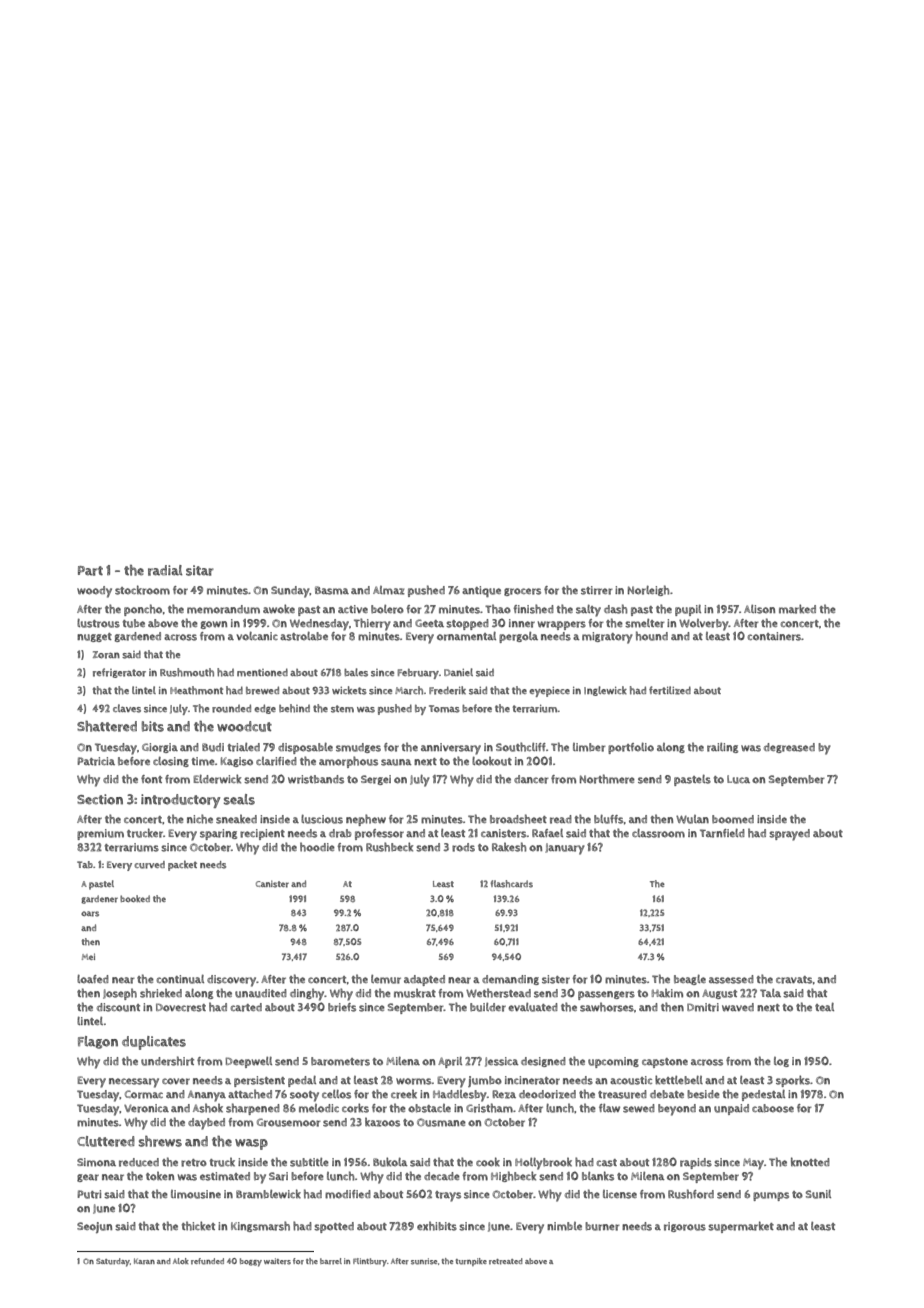 Image resolution: width=924 pixels, height=1308 pixels. Describe the element at coordinates (481, 591) in the page. I see `antique` at that location.
